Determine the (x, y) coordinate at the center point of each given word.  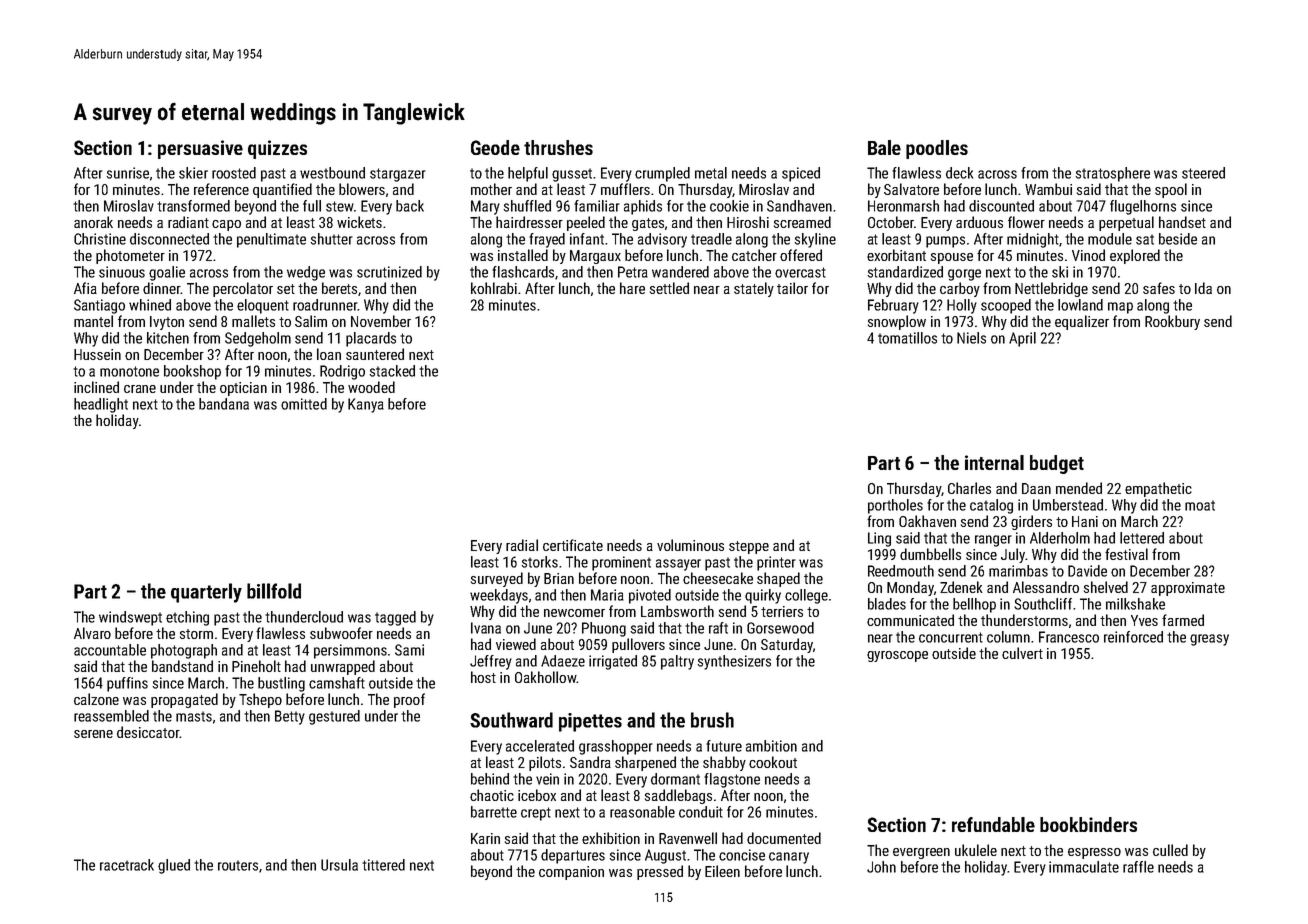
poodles (937, 149)
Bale (884, 147)
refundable (993, 824)
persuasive (200, 149)
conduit (701, 812)
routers (238, 865)
